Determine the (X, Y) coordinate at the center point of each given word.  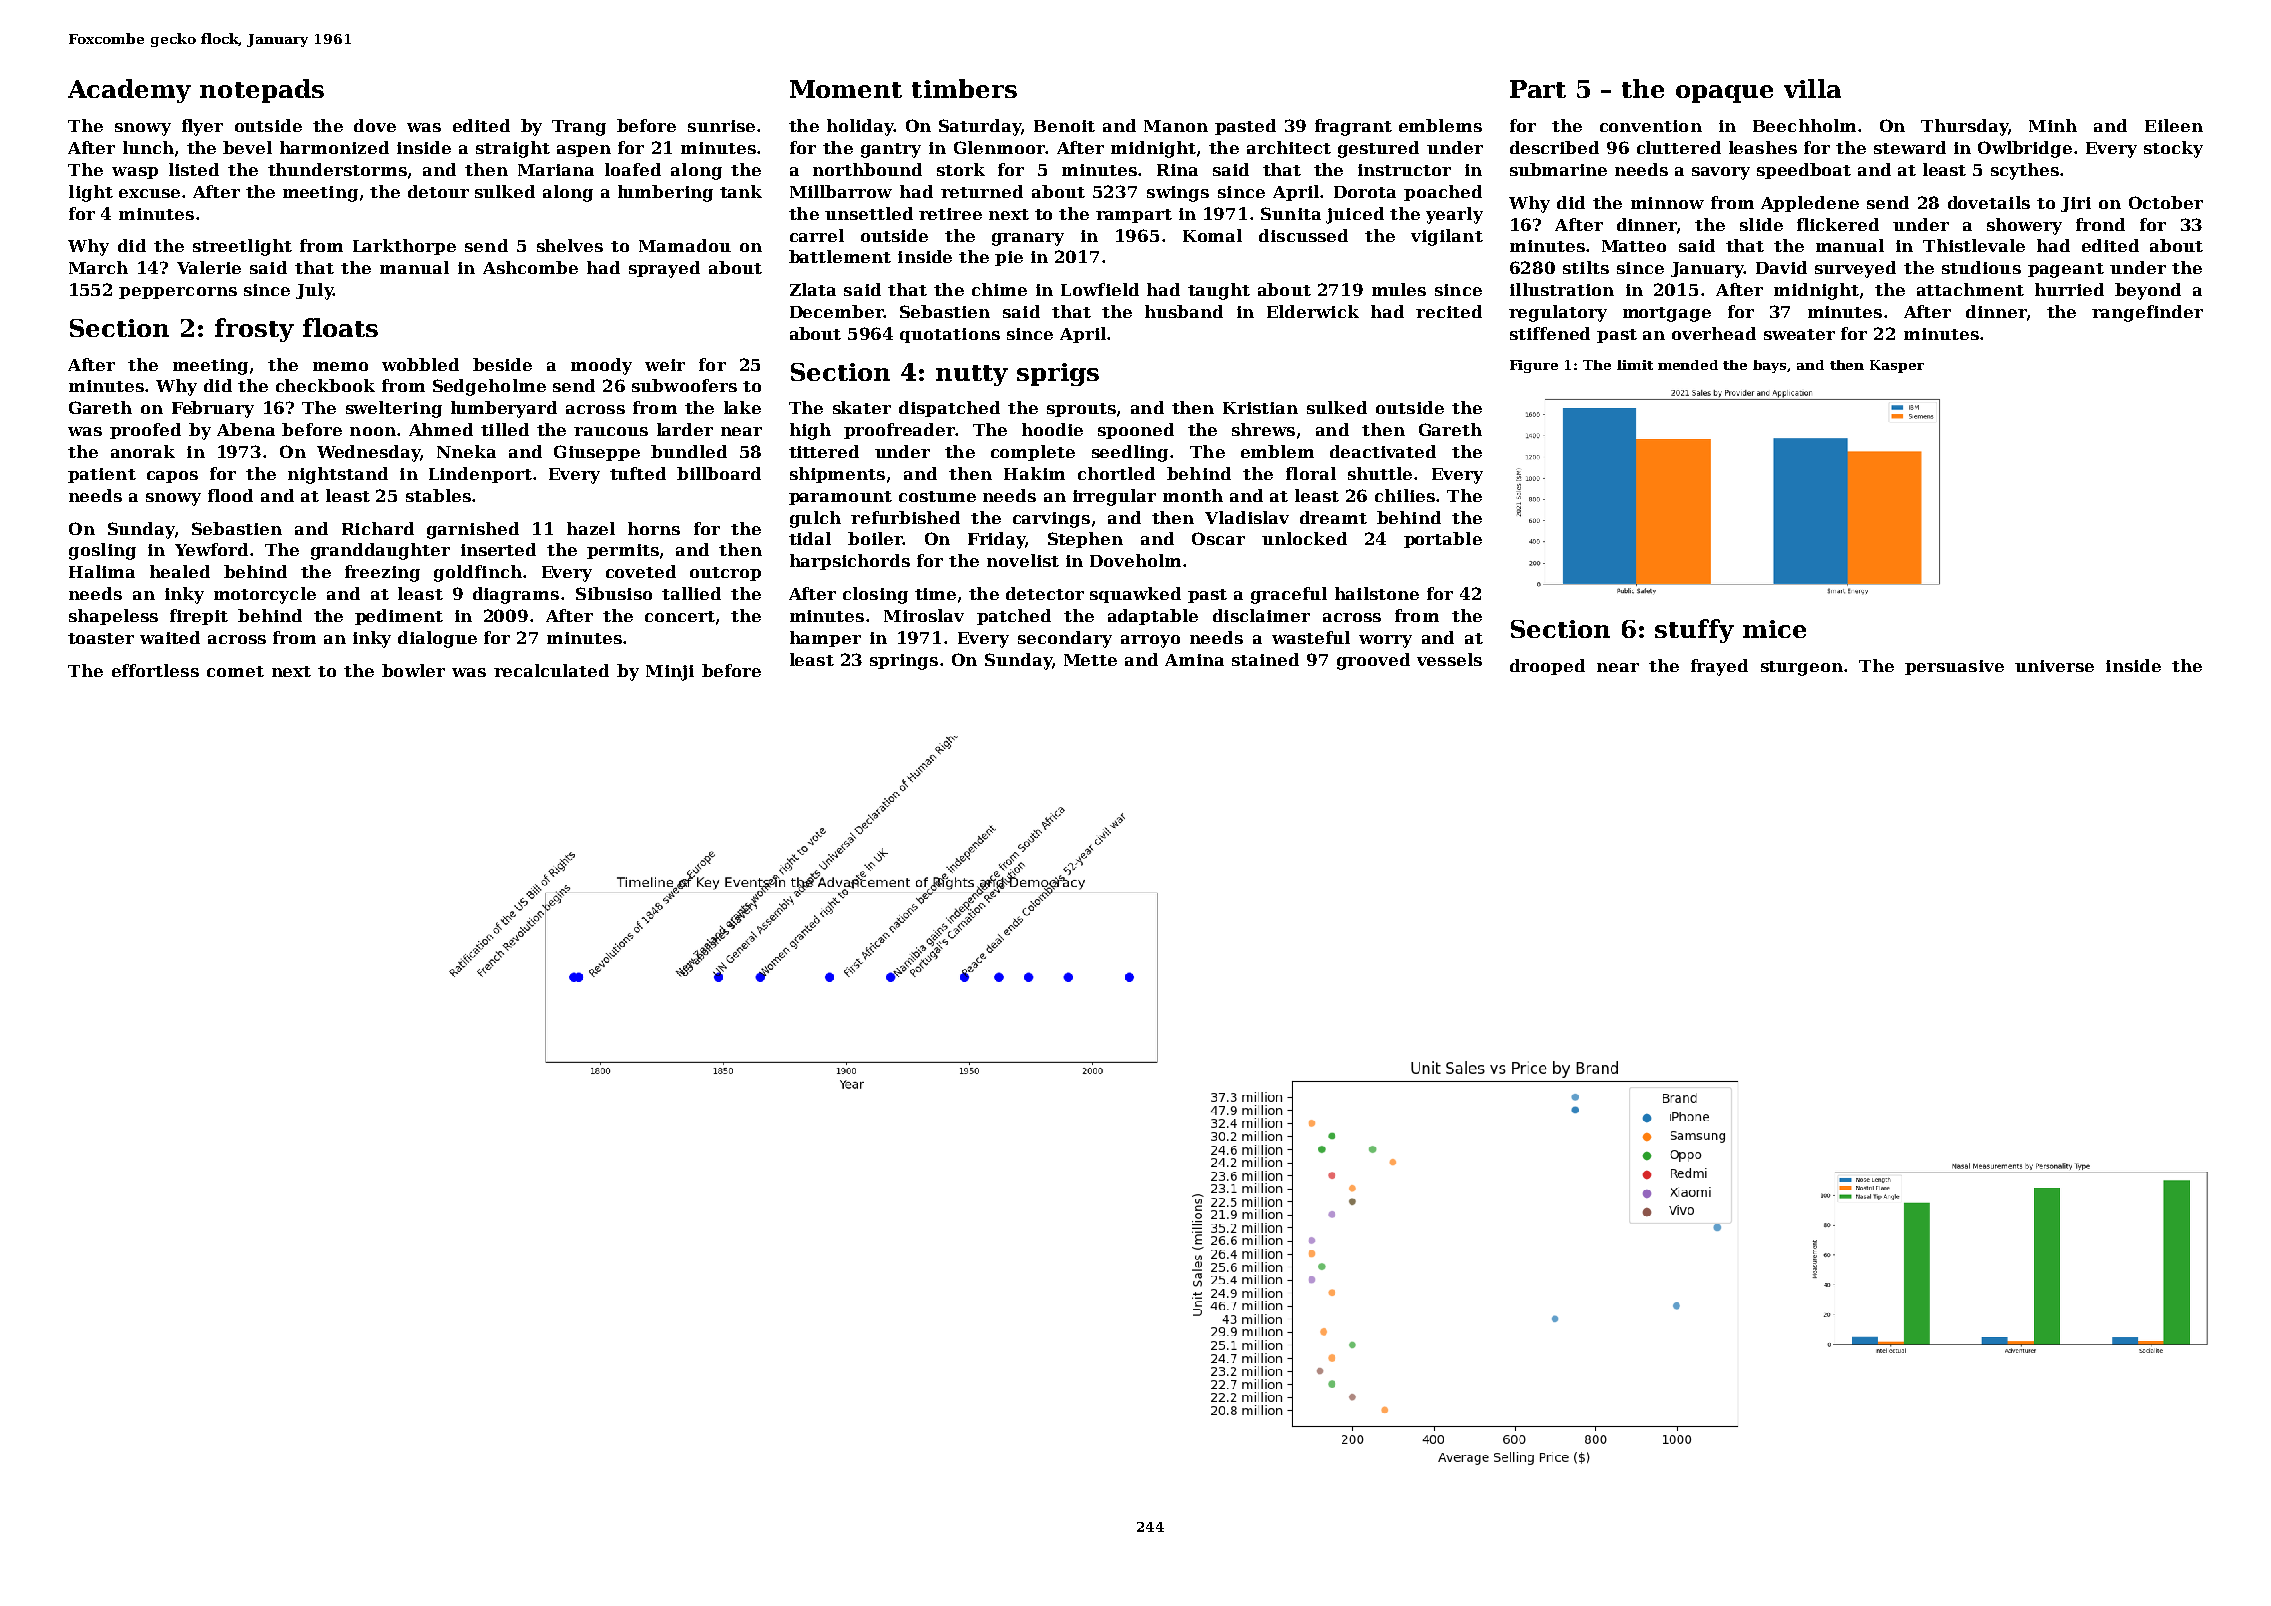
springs (904, 662)
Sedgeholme (489, 387)
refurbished (905, 517)
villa (1812, 88)
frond (2100, 224)
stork (961, 169)
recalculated (551, 670)
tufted (638, 473)
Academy (129, 91)
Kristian (1260, 408)
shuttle (1380, 473)
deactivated (1383, 451)
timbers (964, 88)
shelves (570, 245)
